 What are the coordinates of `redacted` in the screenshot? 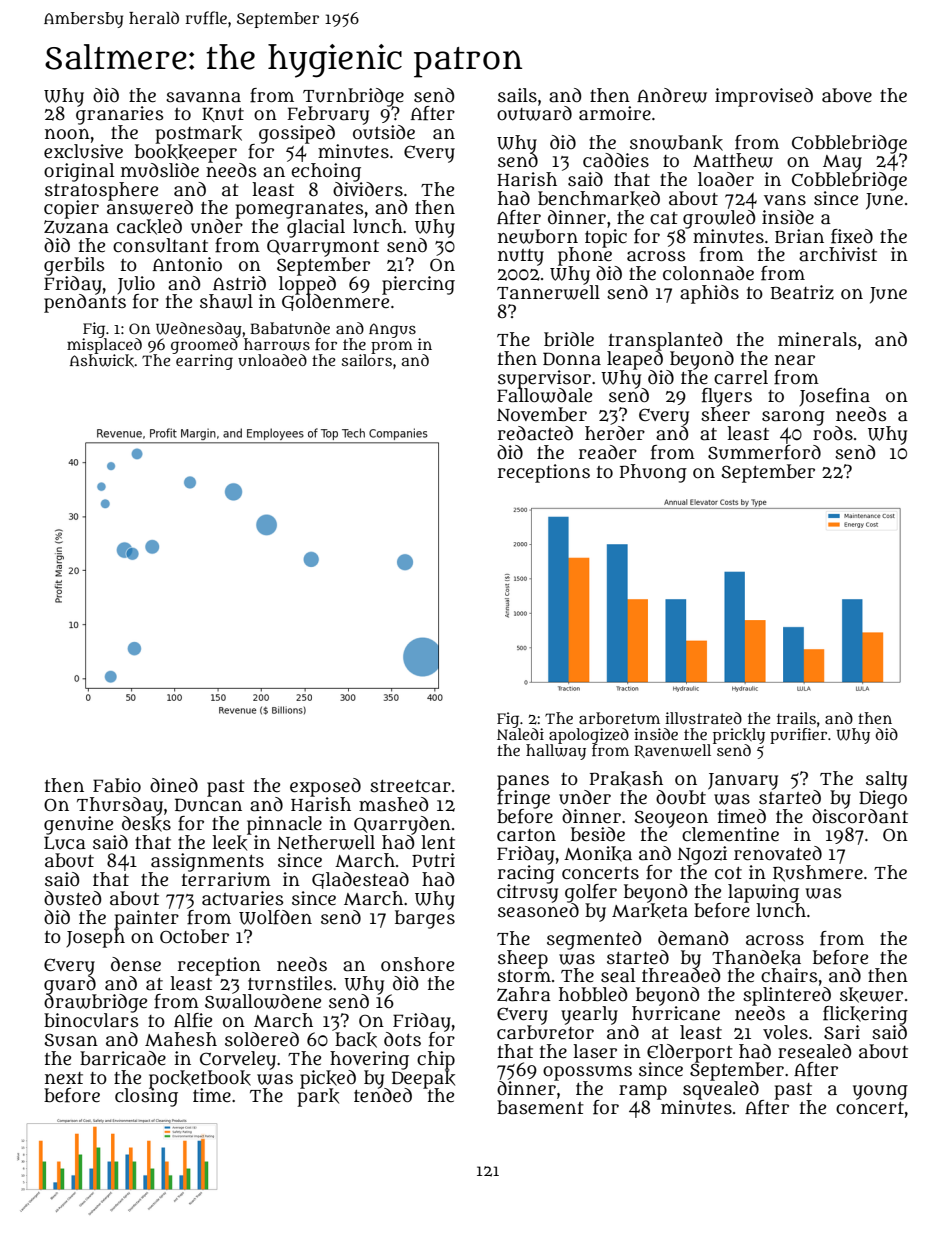 It's located at (535, 433).
